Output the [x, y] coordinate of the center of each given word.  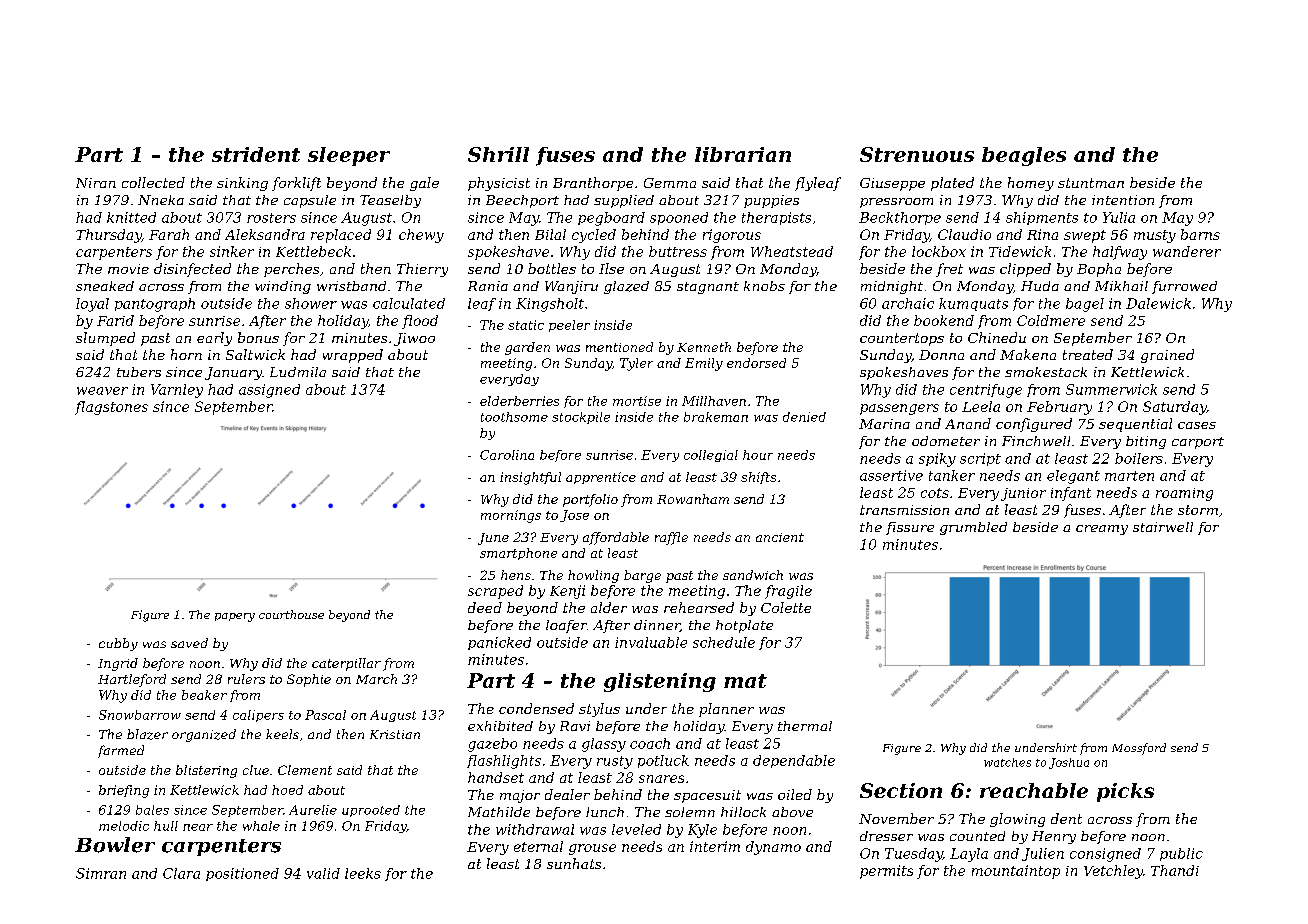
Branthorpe [593, 184]
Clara [181, 873]
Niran [96, 183]
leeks [363, 873]
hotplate [744, 626]
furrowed [1184, 287]
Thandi [1175, 870]
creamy [1102, 530]
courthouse [291, 614]
